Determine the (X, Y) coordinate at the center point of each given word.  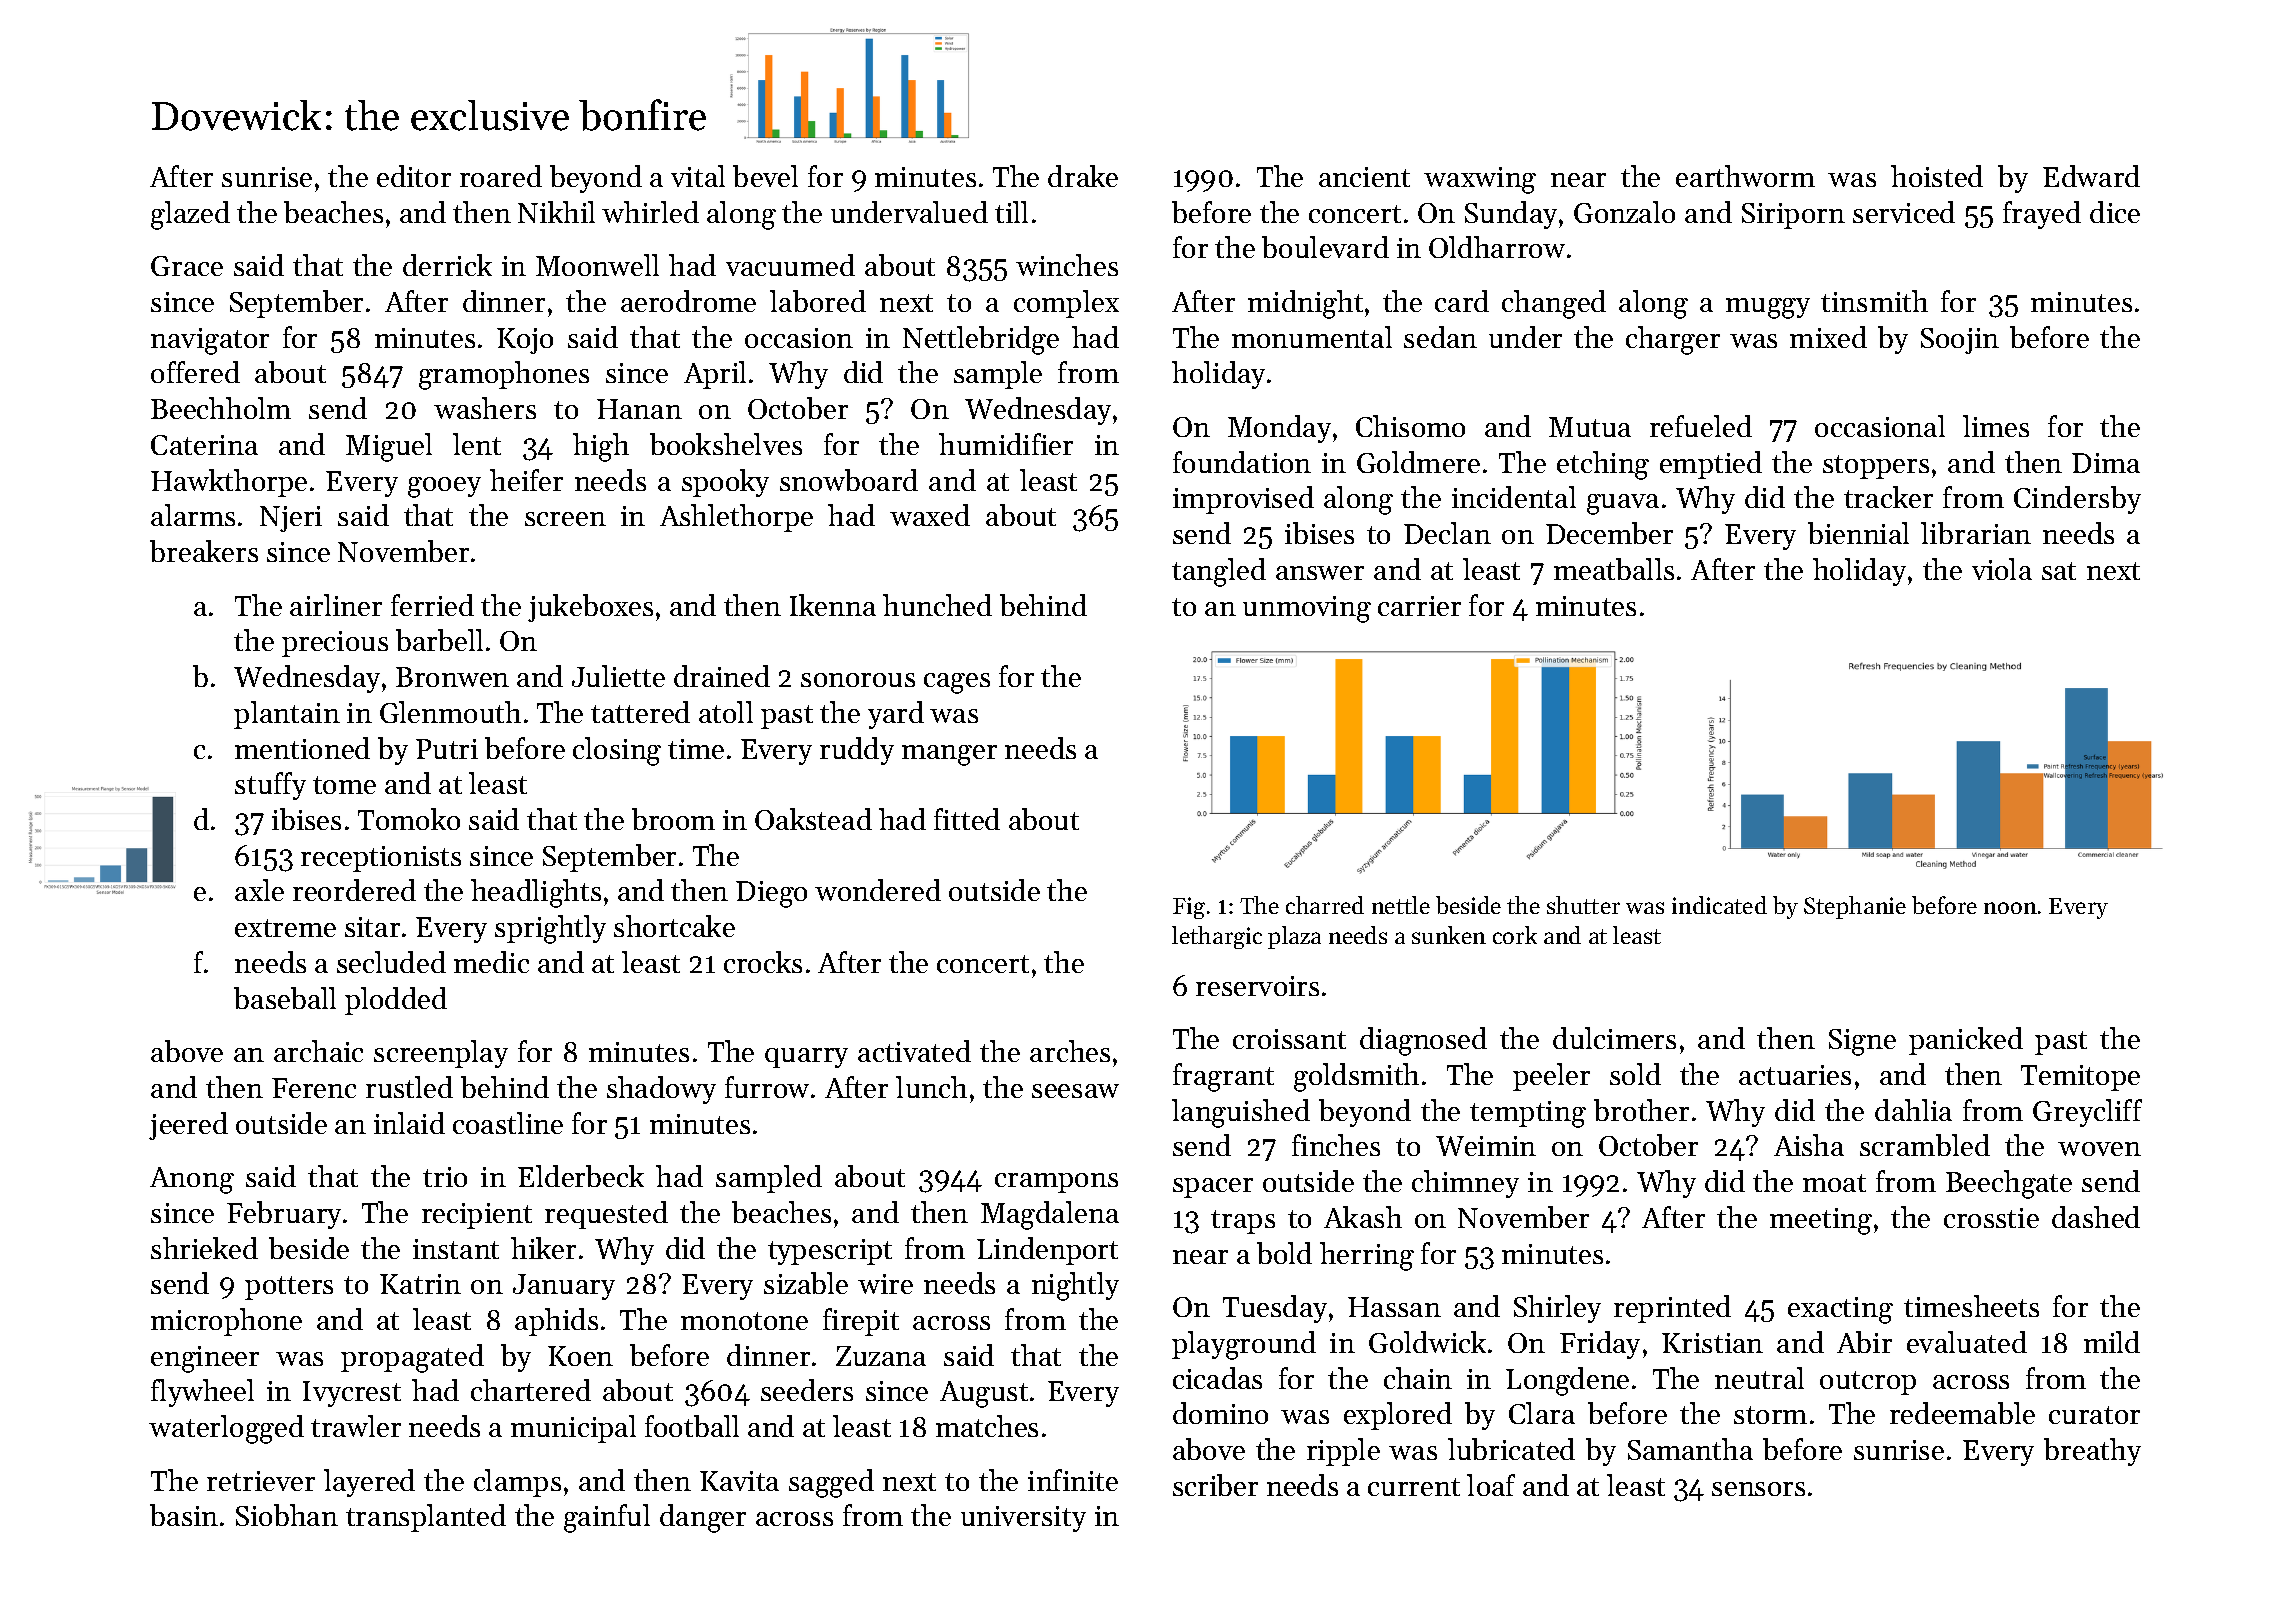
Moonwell (597, 265)
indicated (1719, 905)
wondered (878, 890)
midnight (1305, 304)
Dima (2106, 463)
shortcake (674, 926)
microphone (226, 1322)
